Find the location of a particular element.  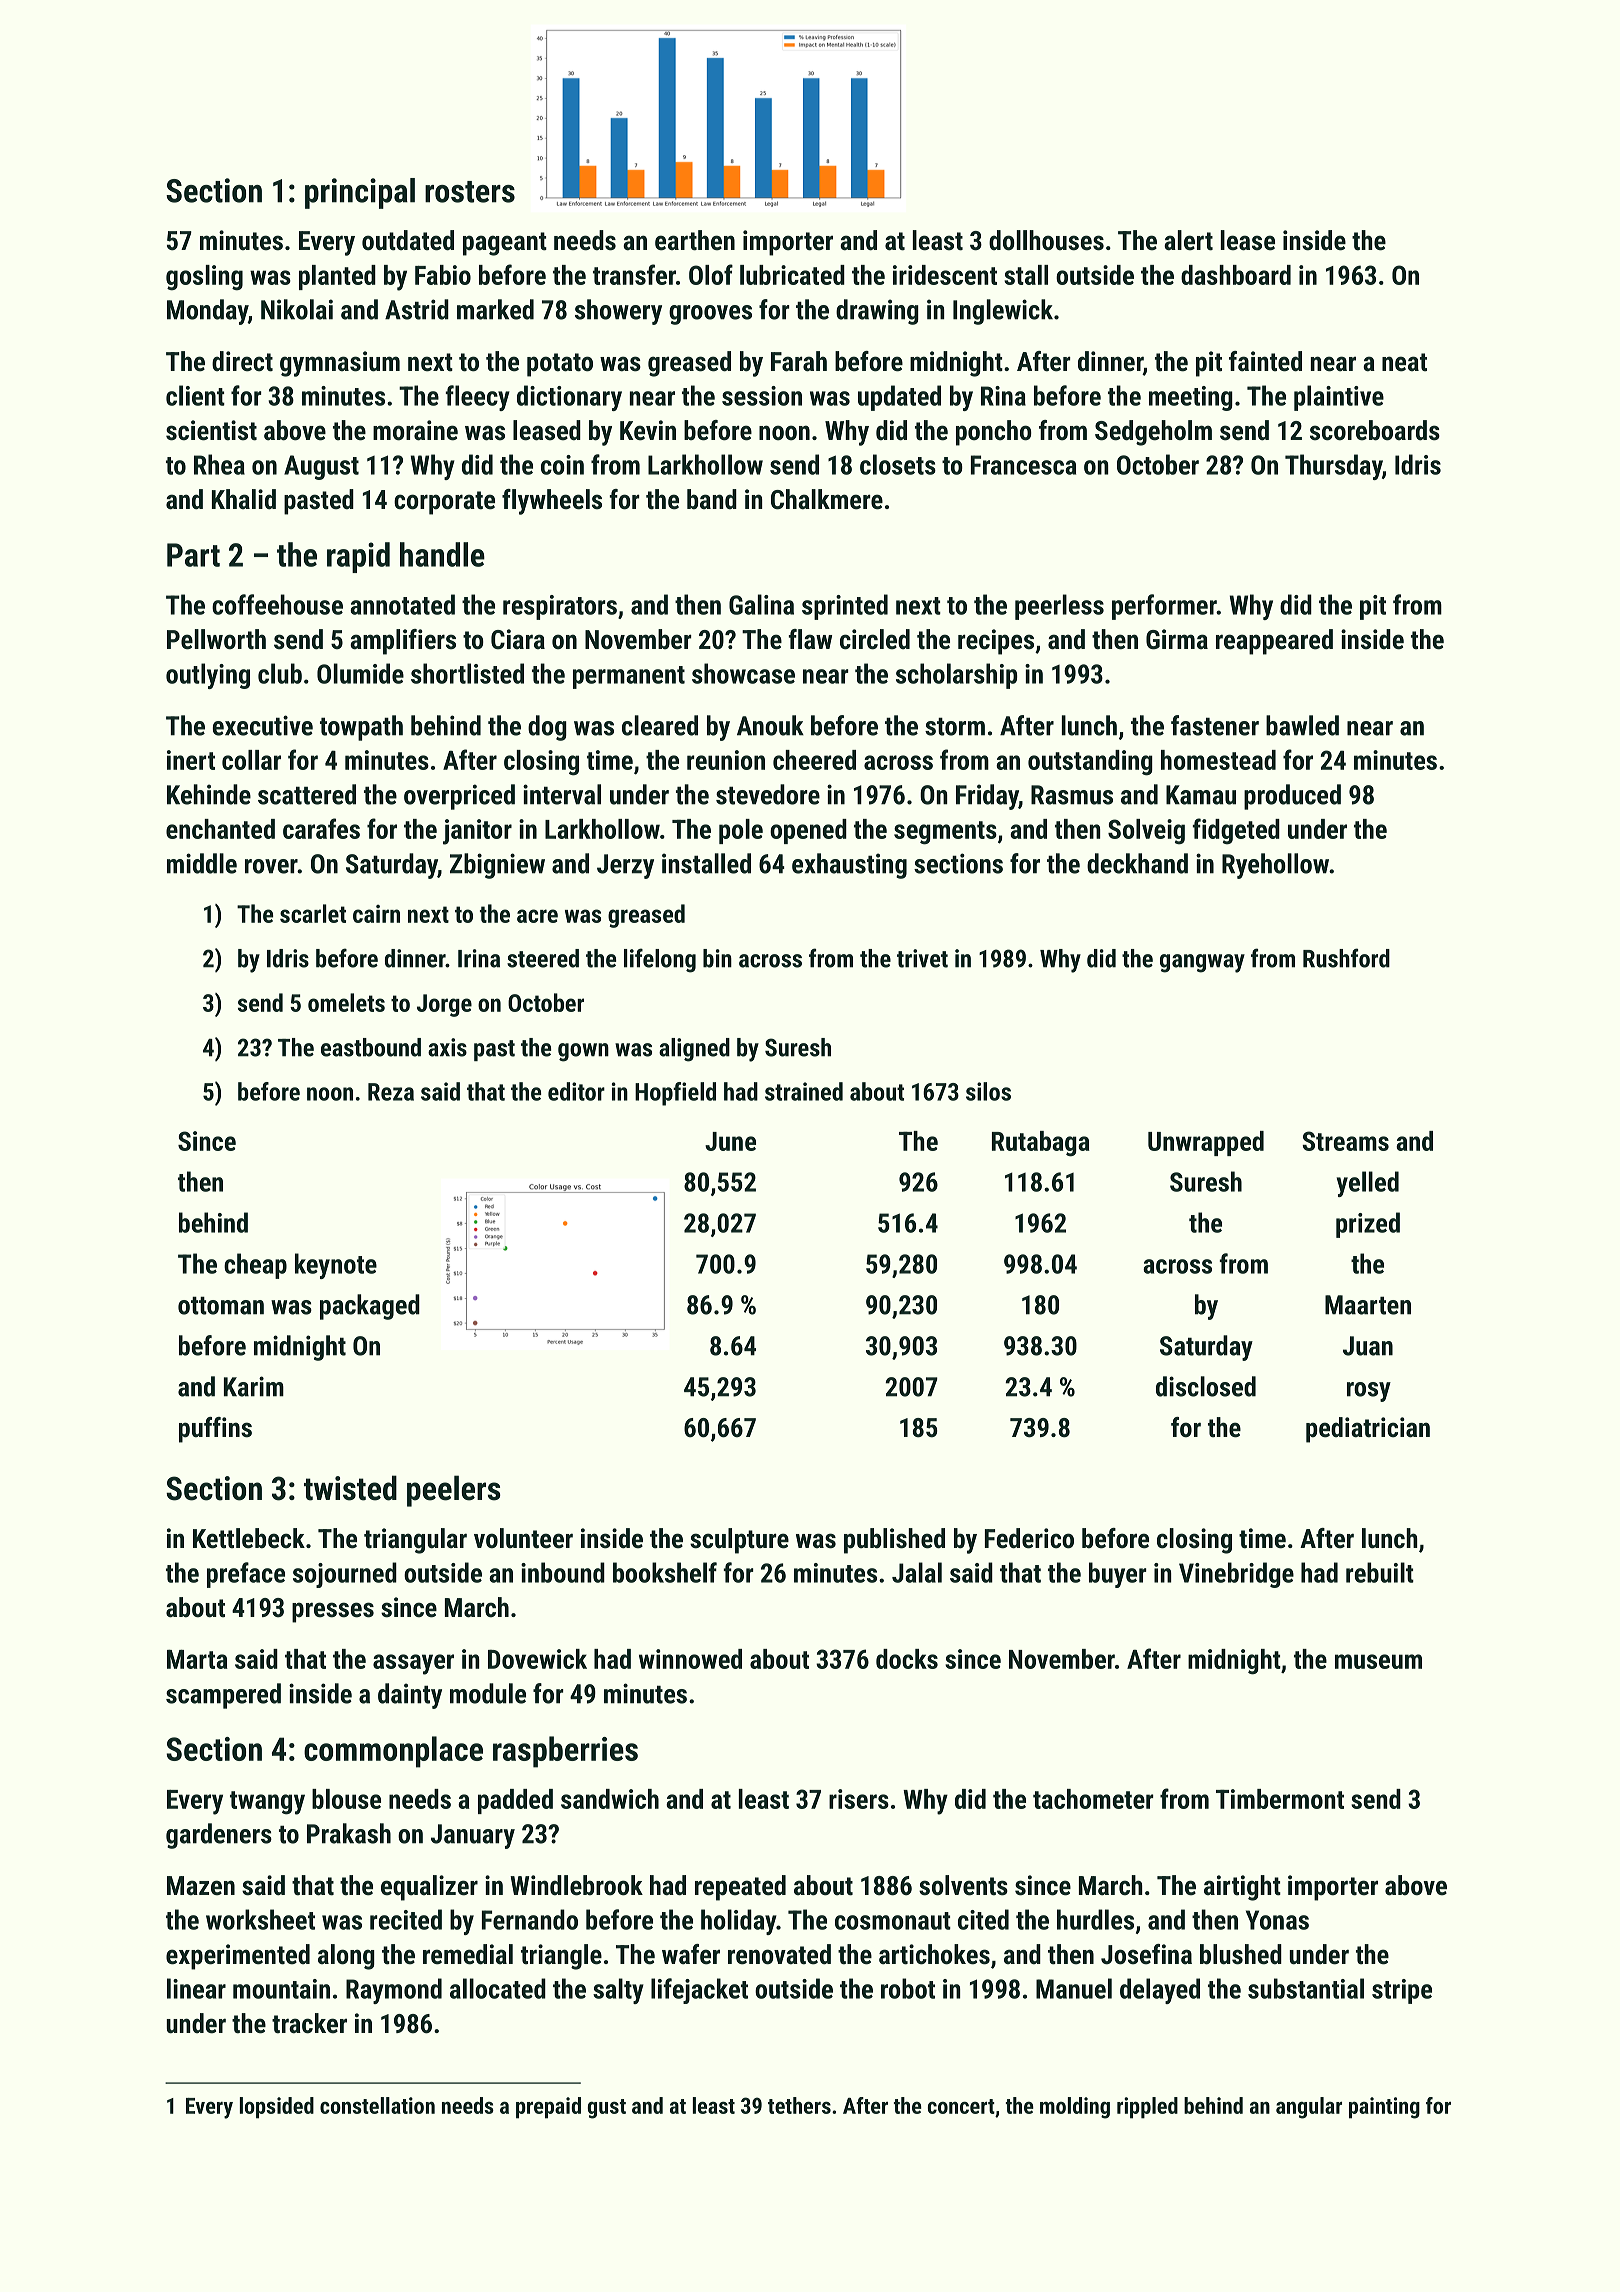

gymnasium is located at coordinates (340, 364).
